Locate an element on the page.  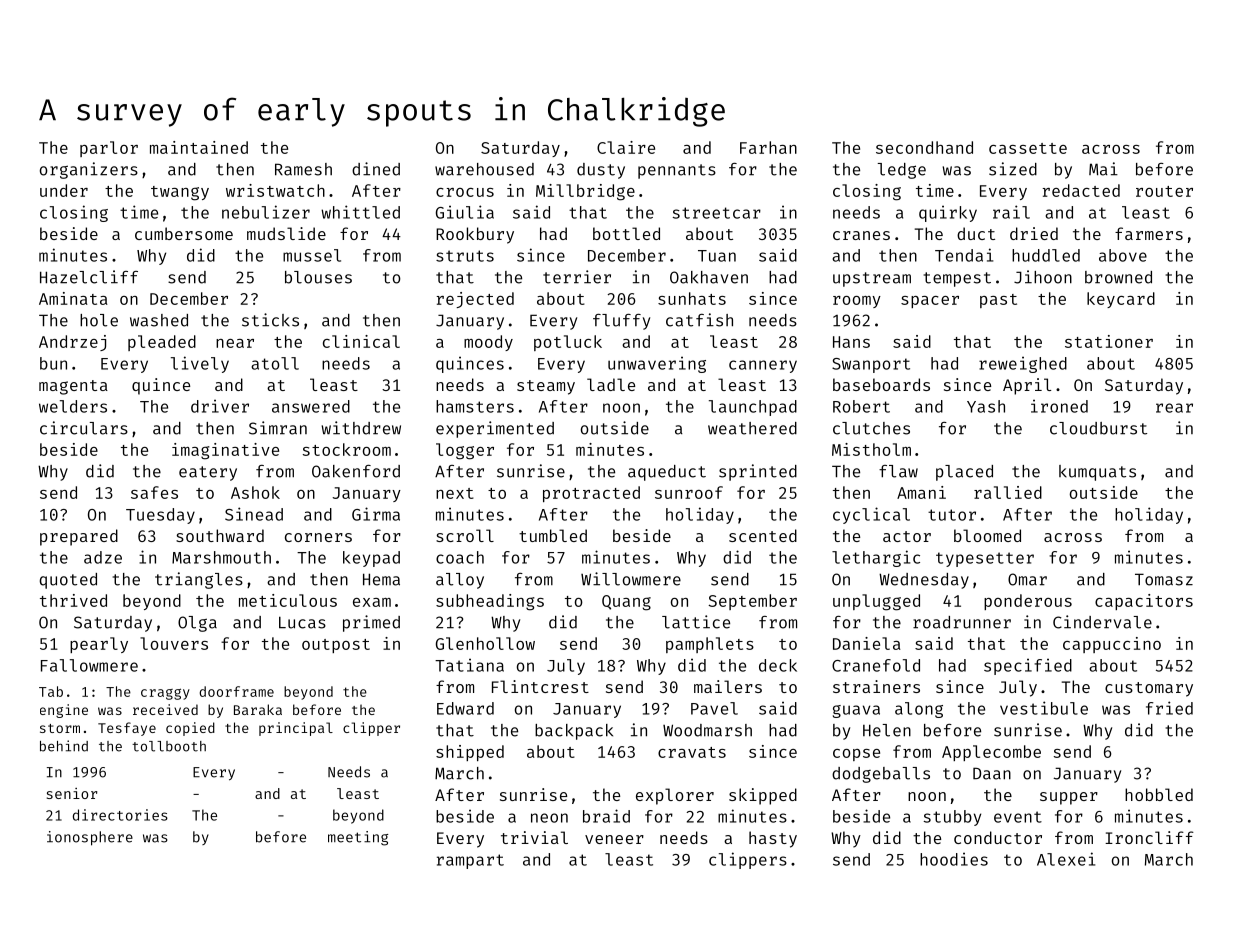
Baraka is located at coordinates (258, 709).
